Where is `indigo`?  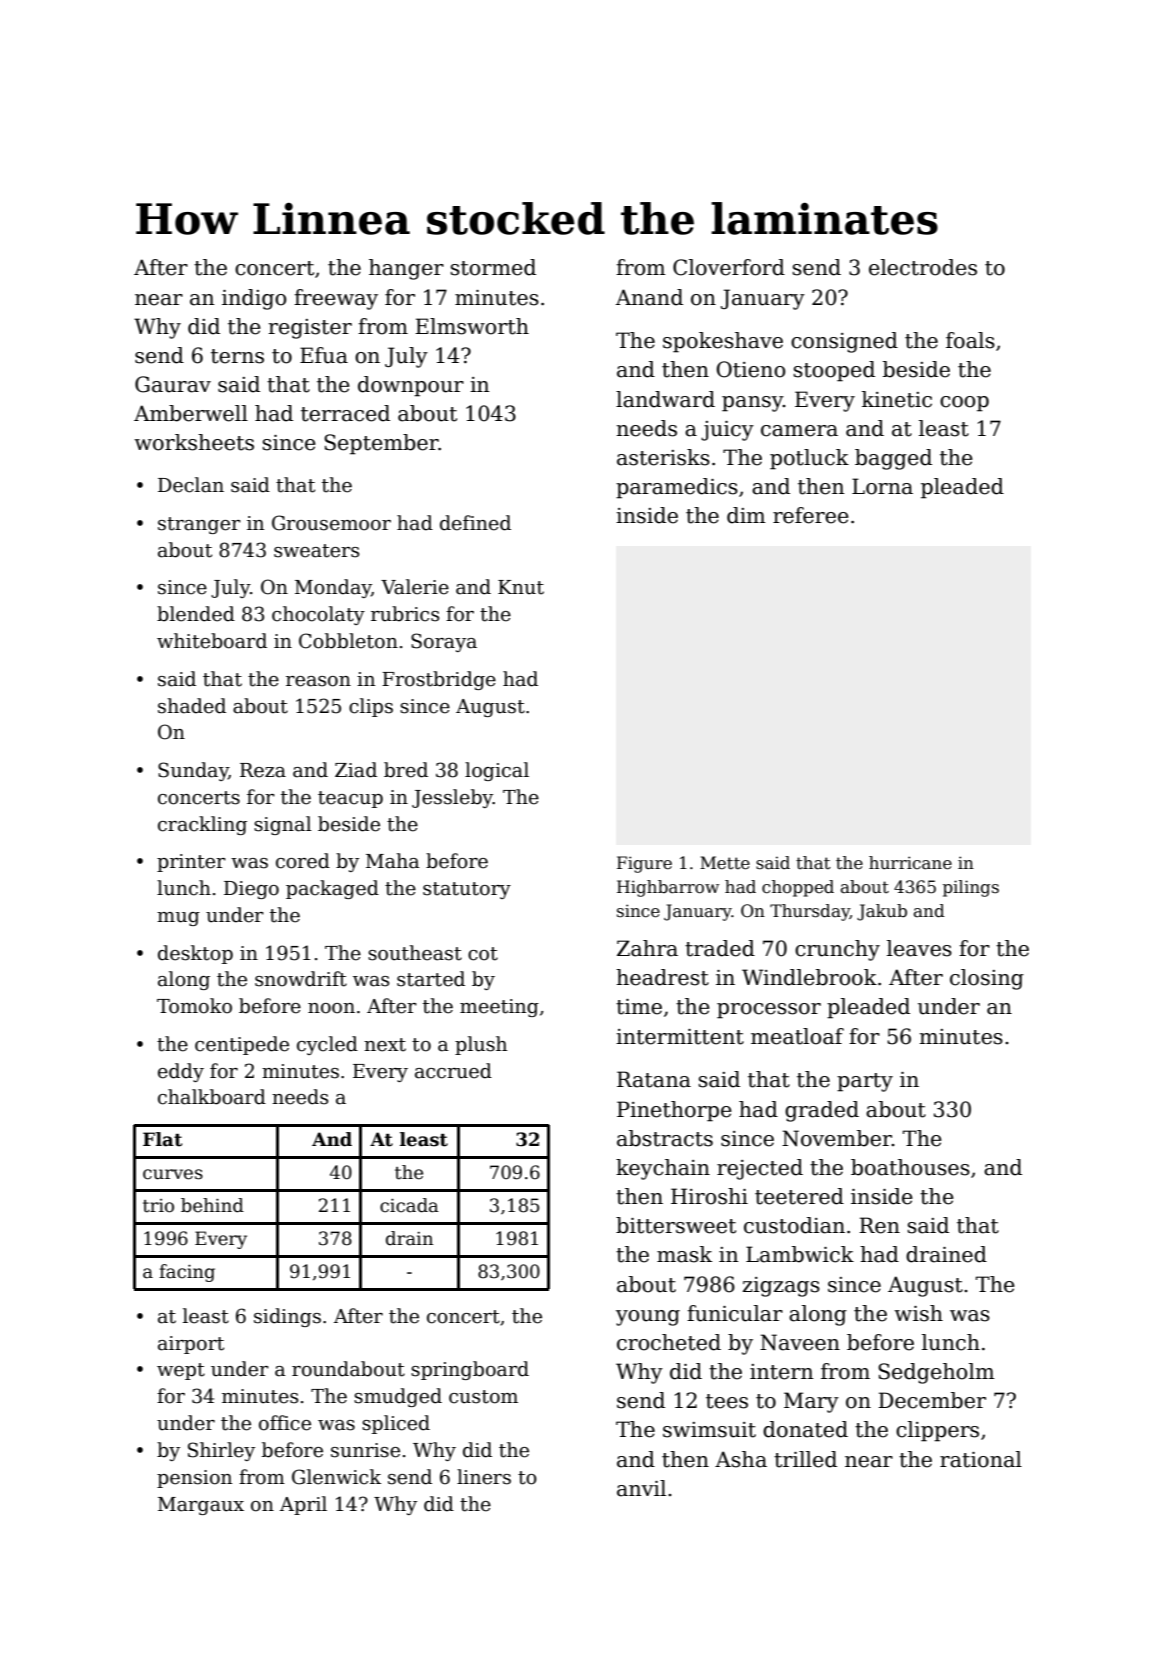 indigo is located at coordinates (254, 299).
